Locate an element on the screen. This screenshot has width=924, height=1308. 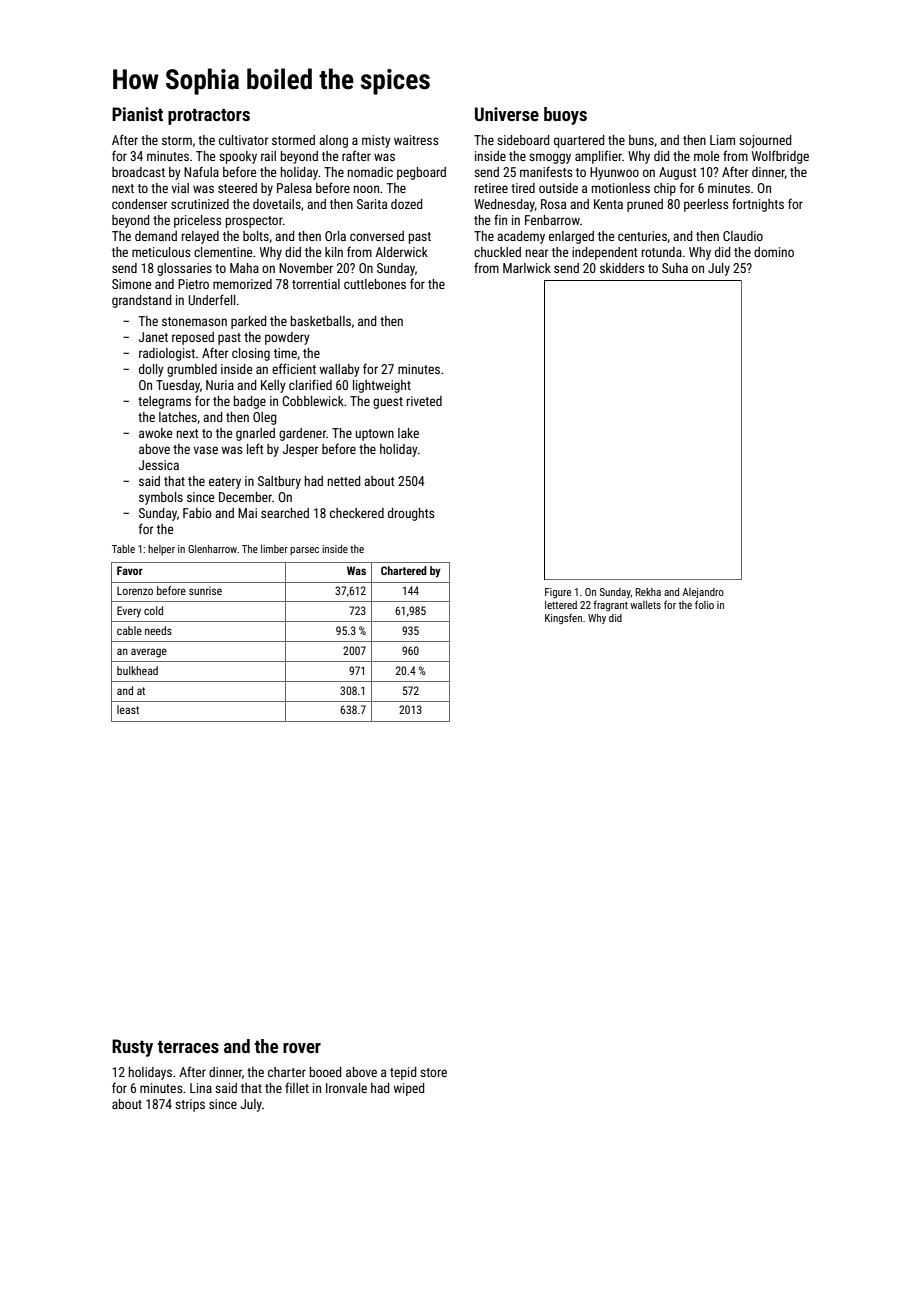
grandstand is located at coordinates (141, 301).
